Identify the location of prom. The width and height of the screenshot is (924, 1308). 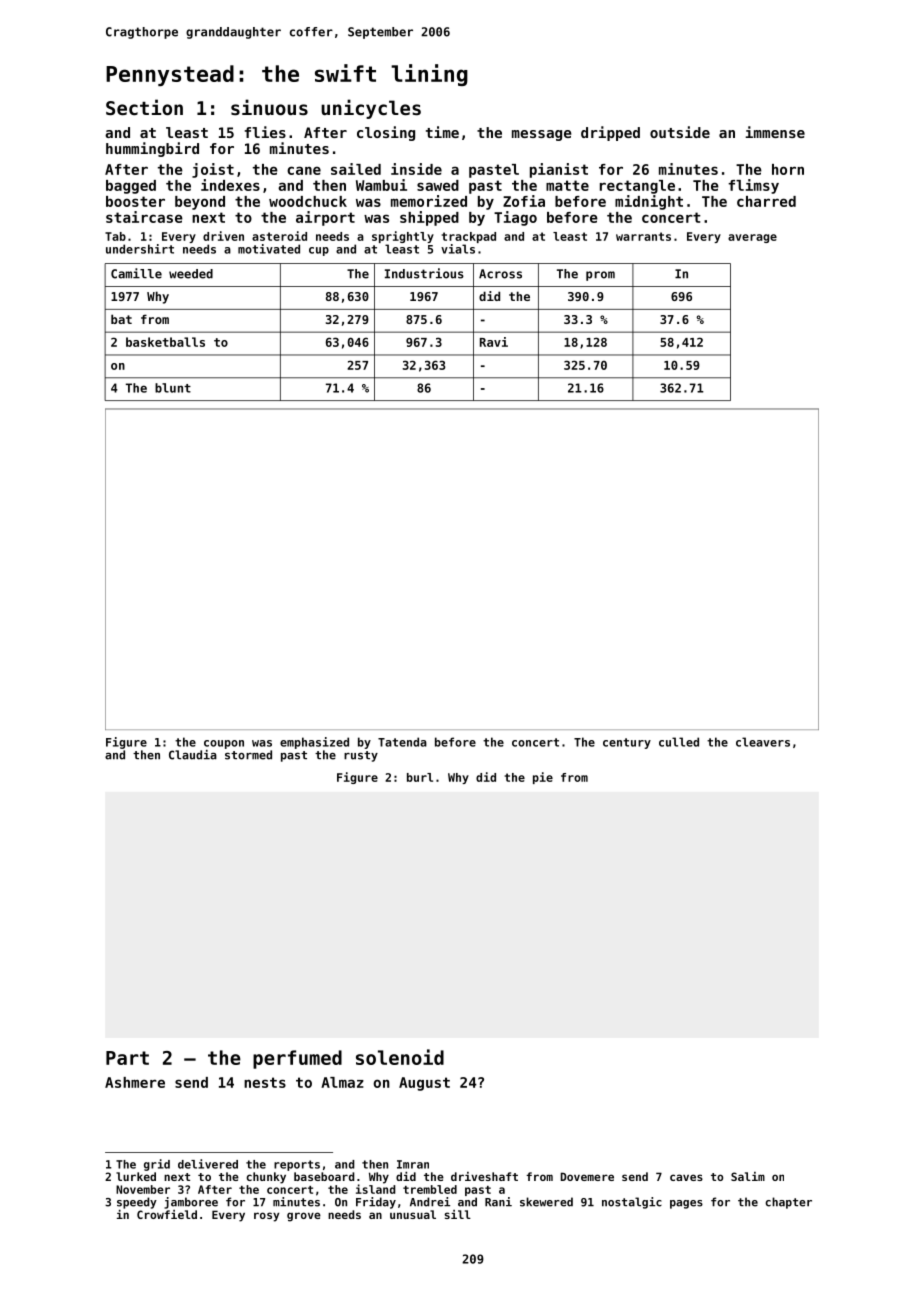
(600, 276).
